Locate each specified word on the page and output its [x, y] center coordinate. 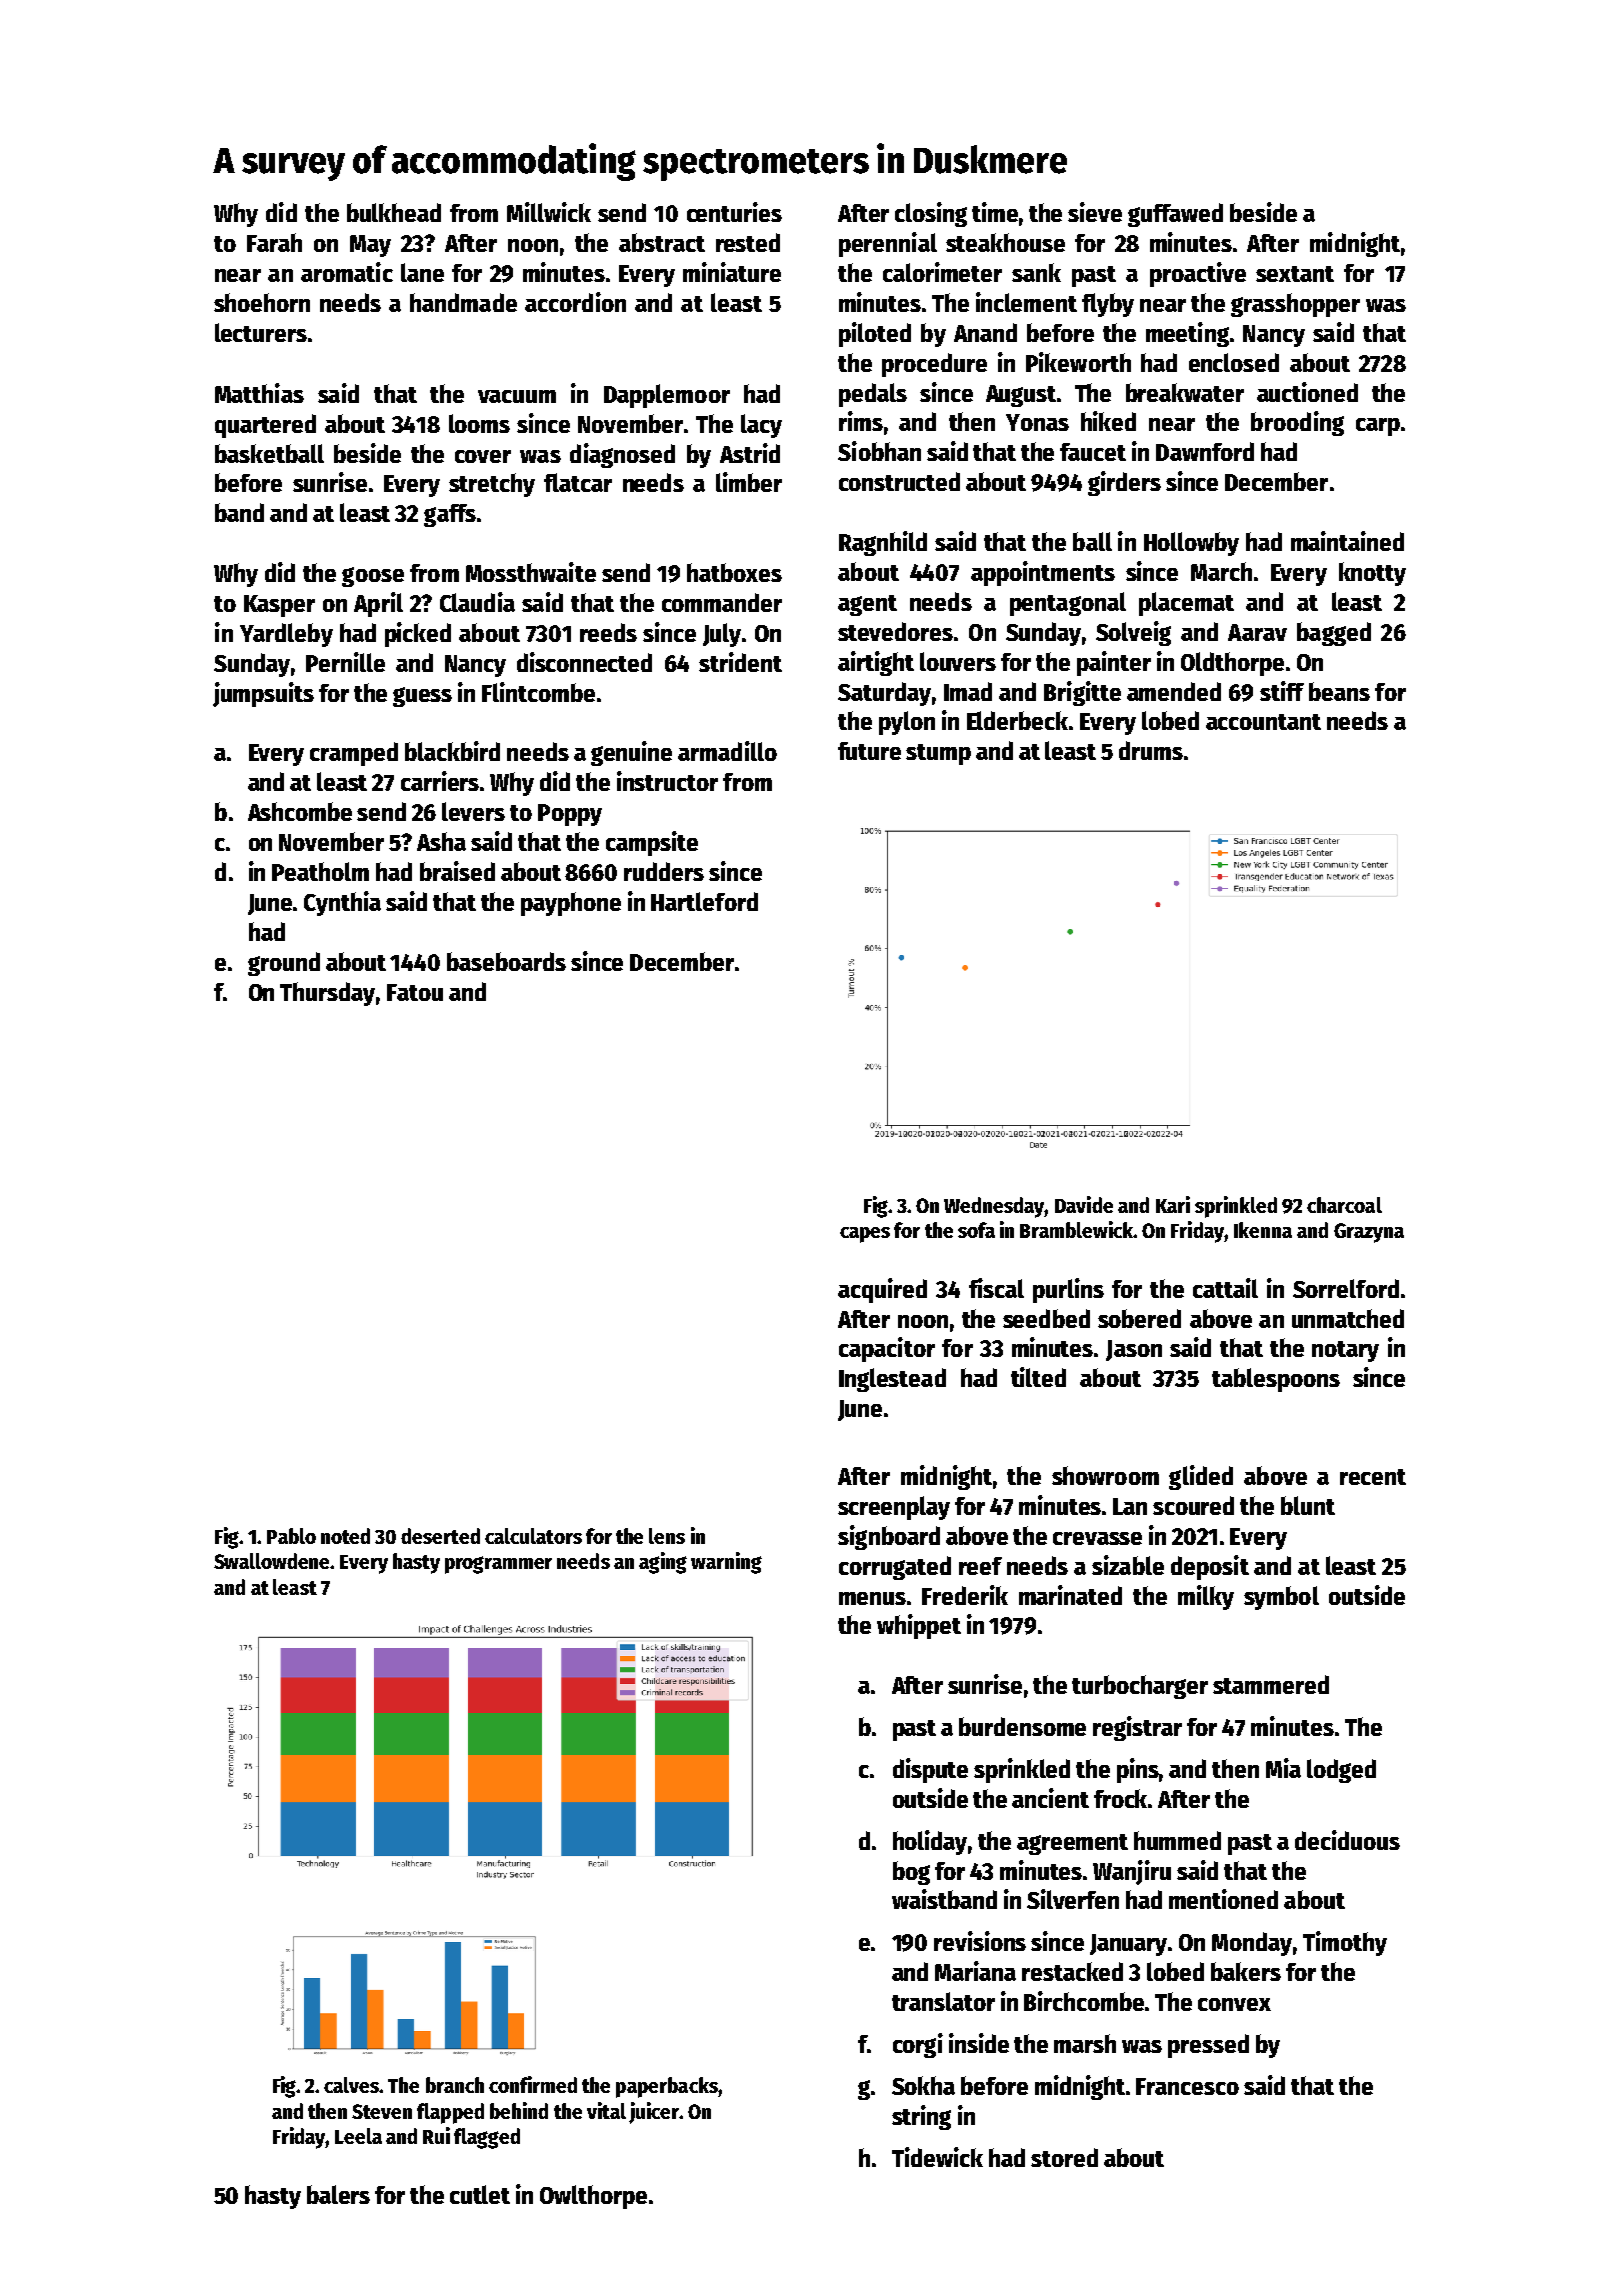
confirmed [533, 2084]
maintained [1347, 541]
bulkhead [394, 212]
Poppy [570, 815]
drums [1151, 750]
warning [726, 1563]
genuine [631, 753]
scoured [1193, 1505]
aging [663, 1563]
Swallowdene [272, 1561]
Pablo [291, 1536]
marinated [1070, 1595]
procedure [934, 365]
